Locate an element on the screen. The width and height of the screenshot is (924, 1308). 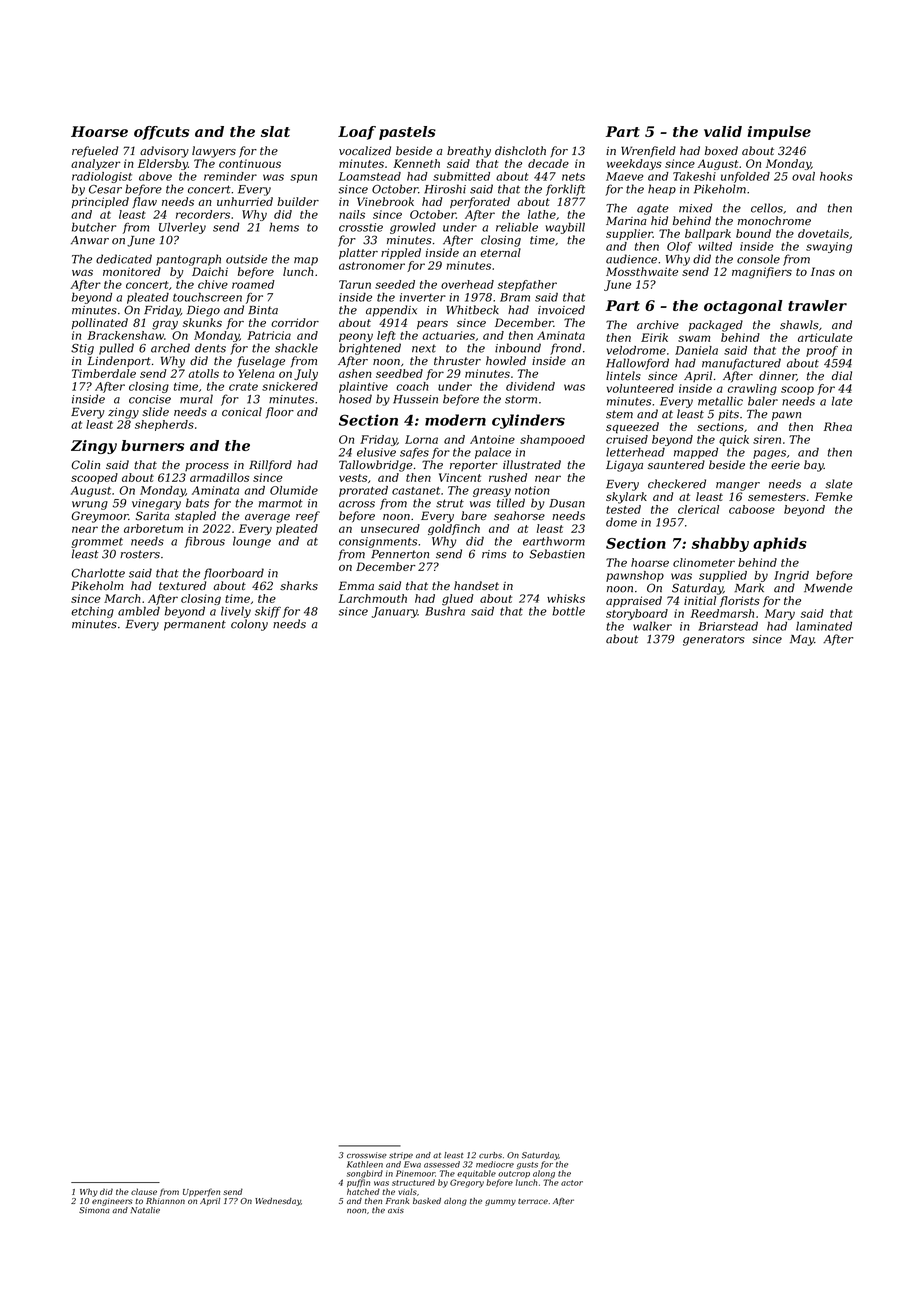
heap is located at coordinates (662, 190).
